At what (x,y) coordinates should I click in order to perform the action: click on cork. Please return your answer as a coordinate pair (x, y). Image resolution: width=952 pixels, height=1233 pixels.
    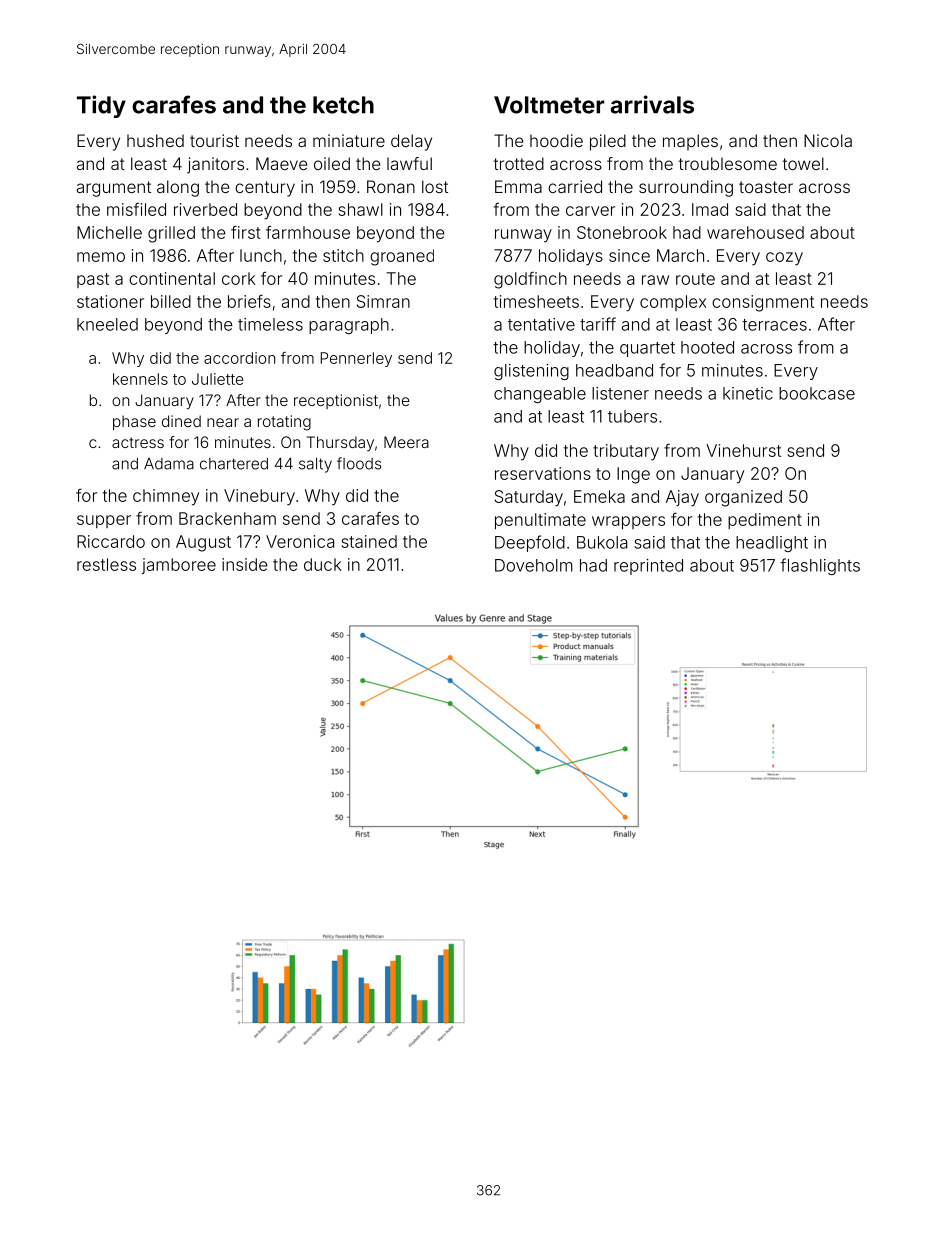
    Looking at the image, I should click on (239, 278).
